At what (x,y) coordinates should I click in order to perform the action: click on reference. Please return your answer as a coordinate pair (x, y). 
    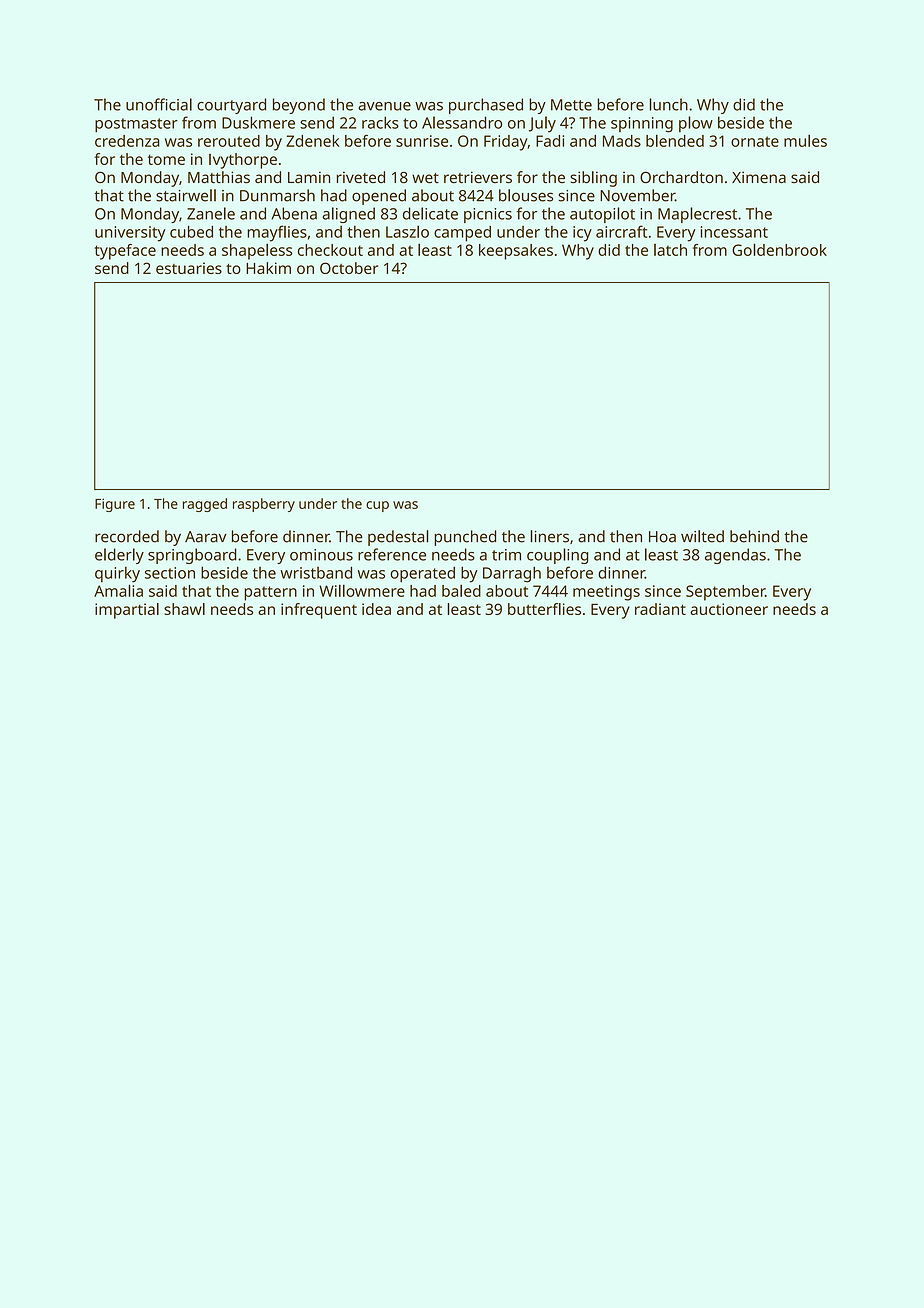
    Looking at the image, I should click on (392, 554).
